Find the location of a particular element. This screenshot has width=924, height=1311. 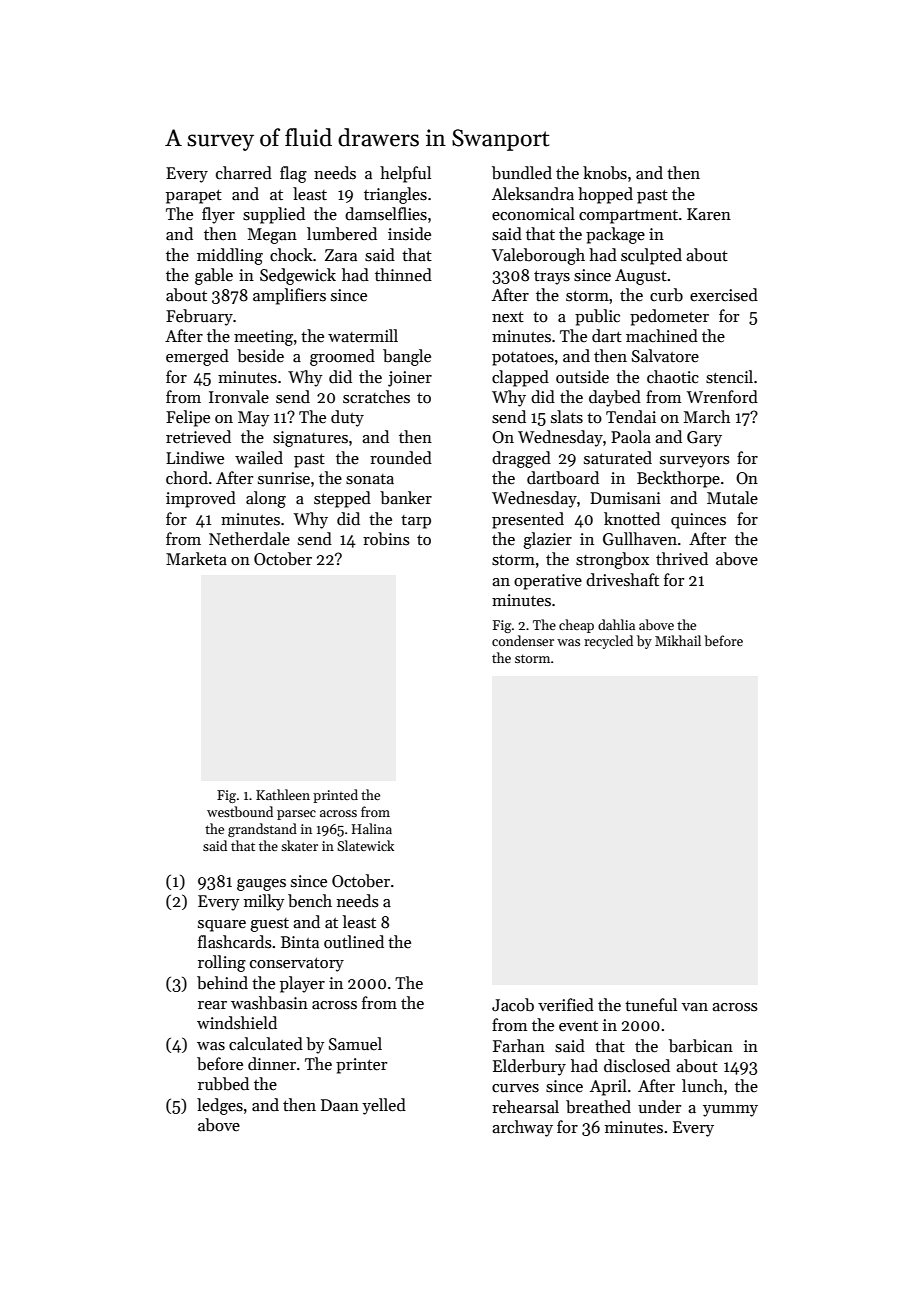

van is located at coordinates (695, 1007).
